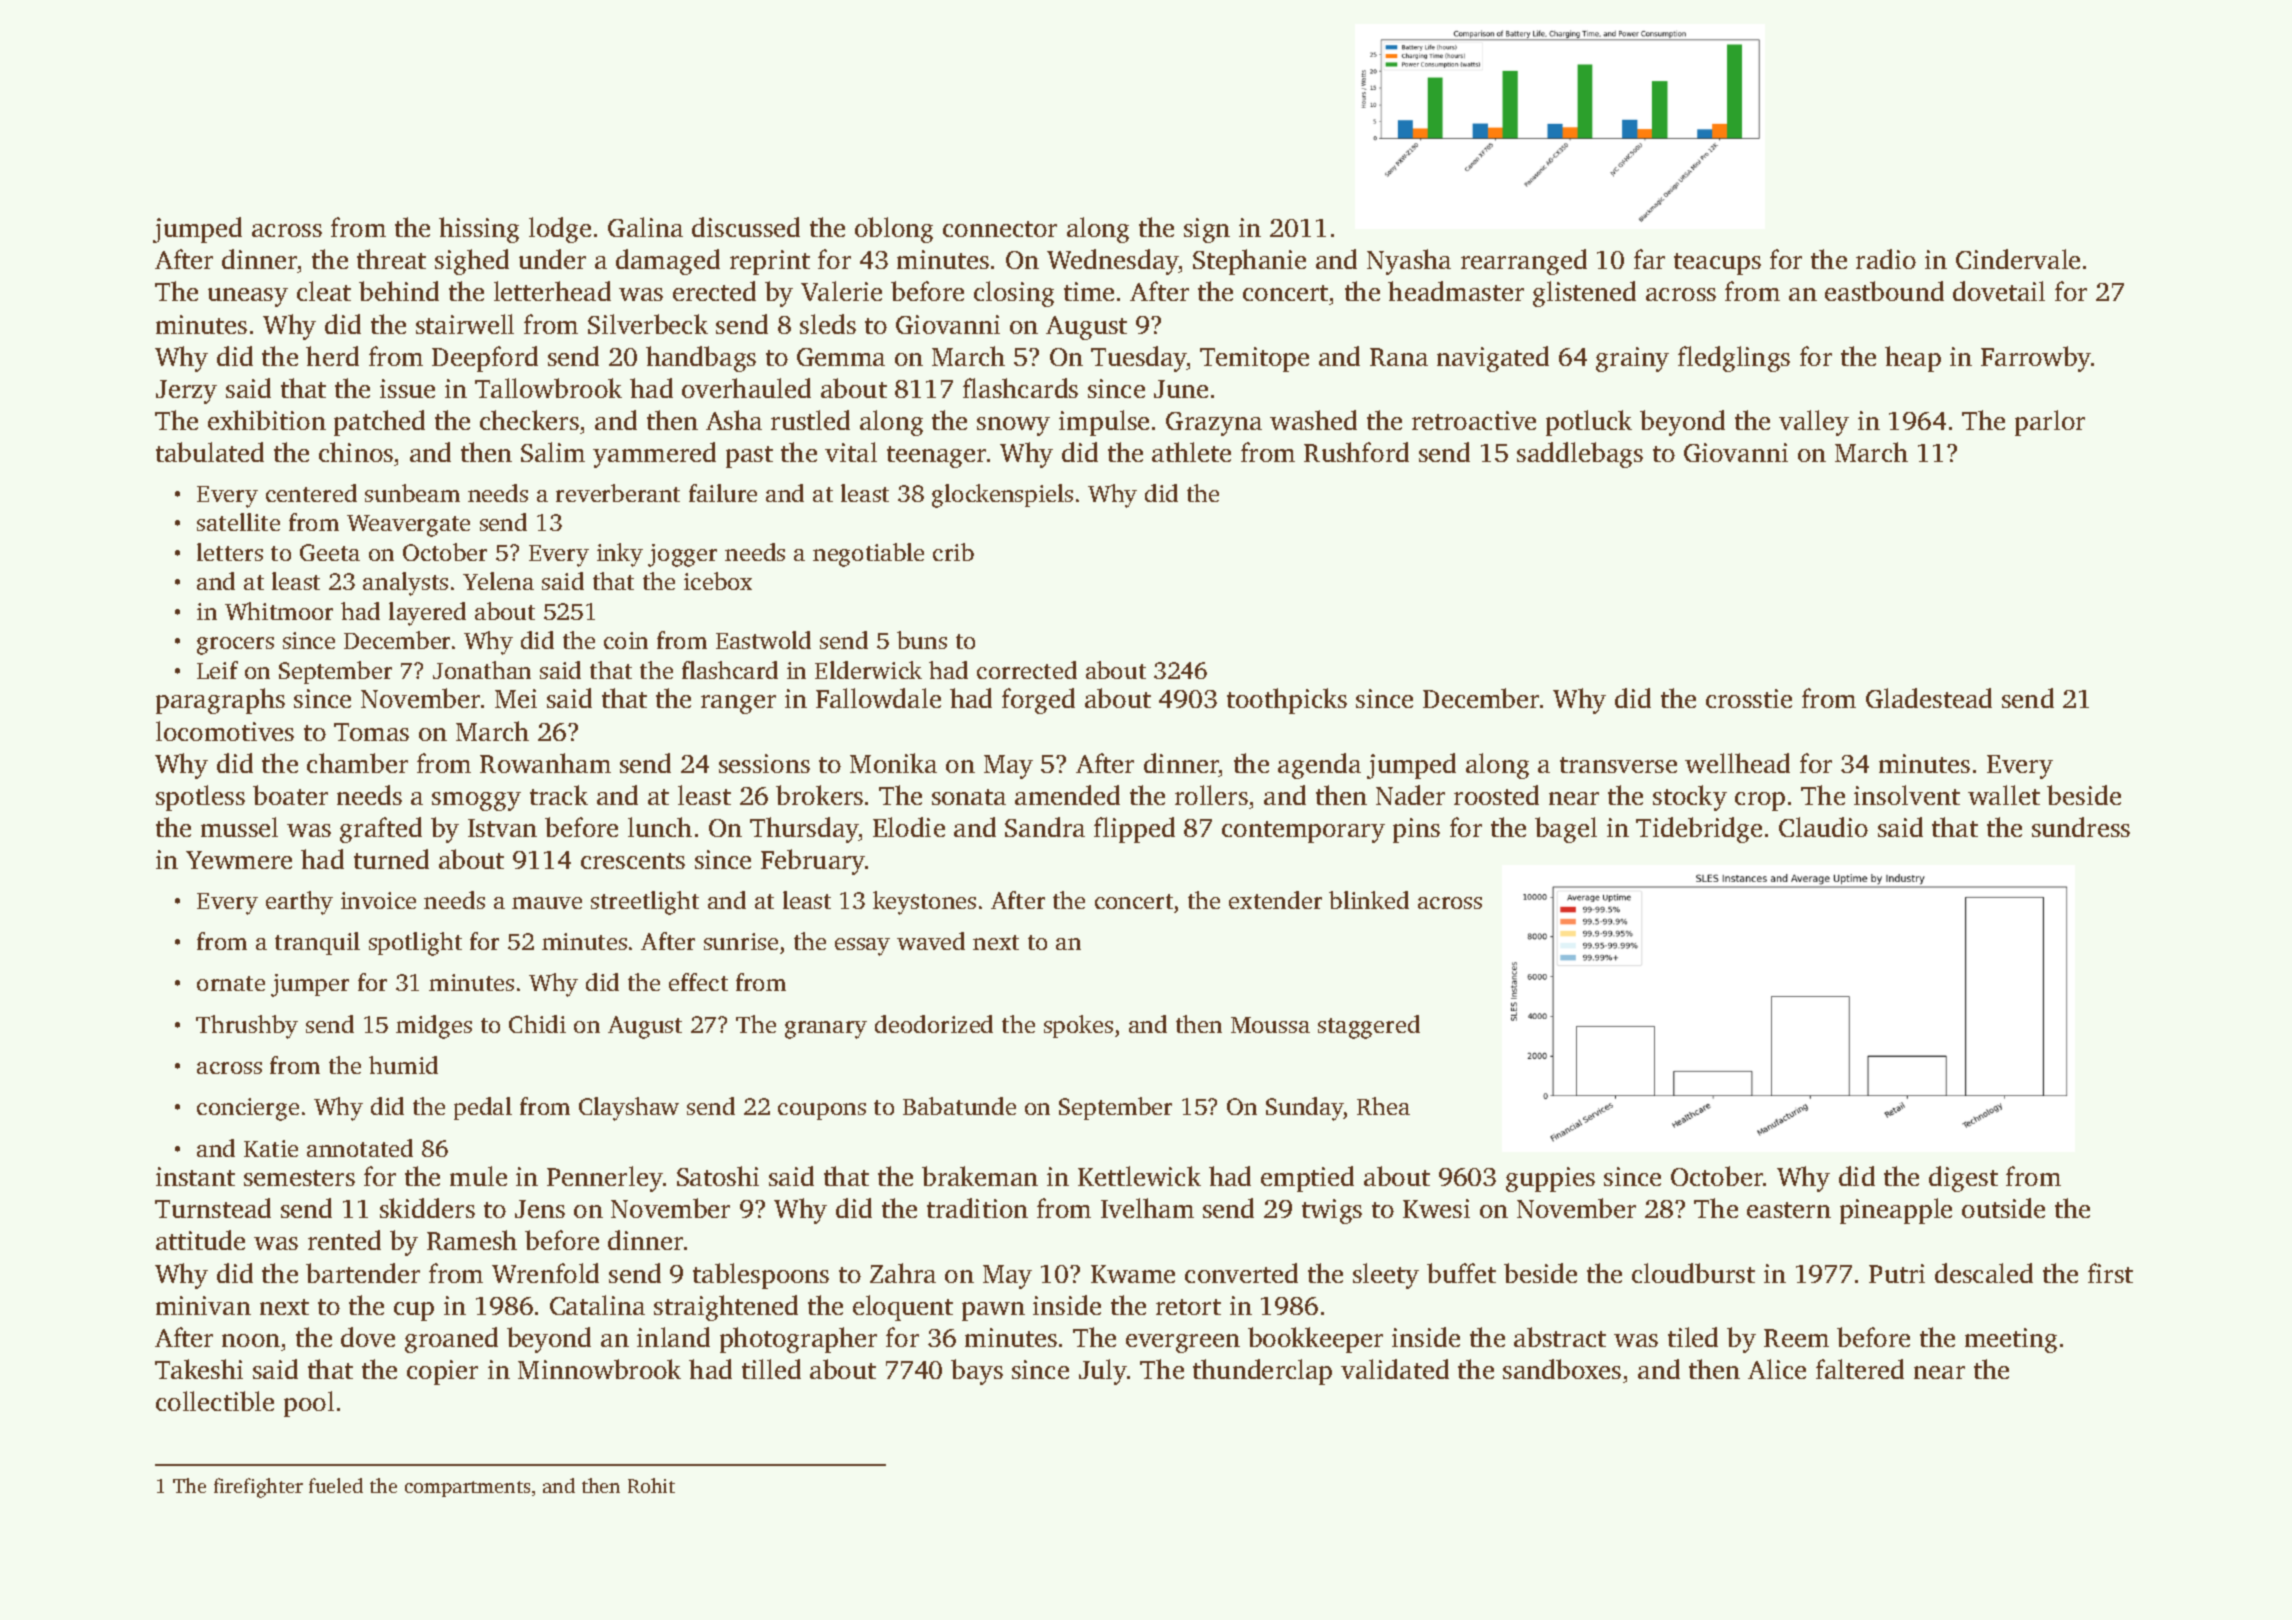  What do you see at coordinates (1000, 229) in the document?
I see `connector` at bounding box center [1000, 229].
